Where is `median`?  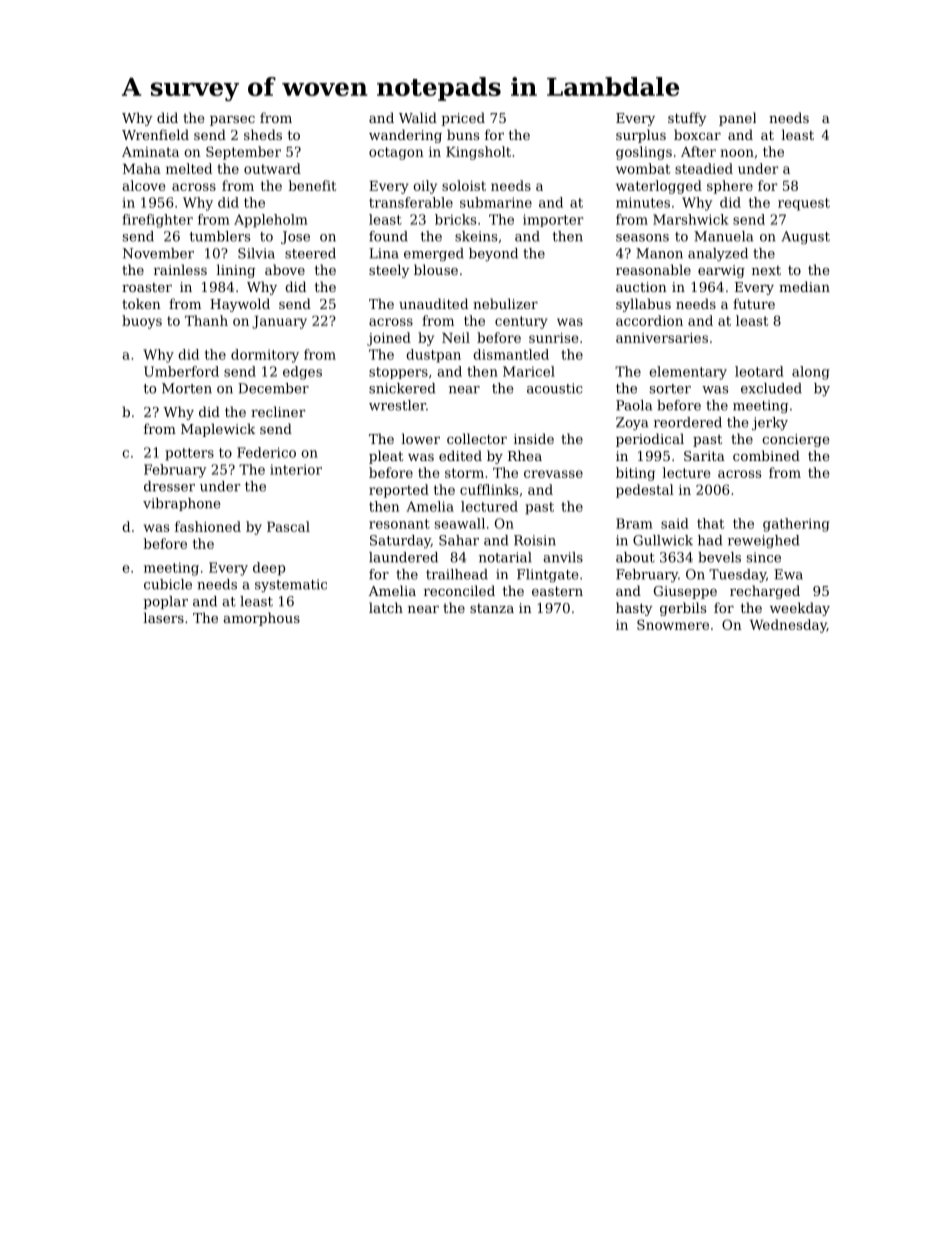 median is located at coordinates (804, 286).
